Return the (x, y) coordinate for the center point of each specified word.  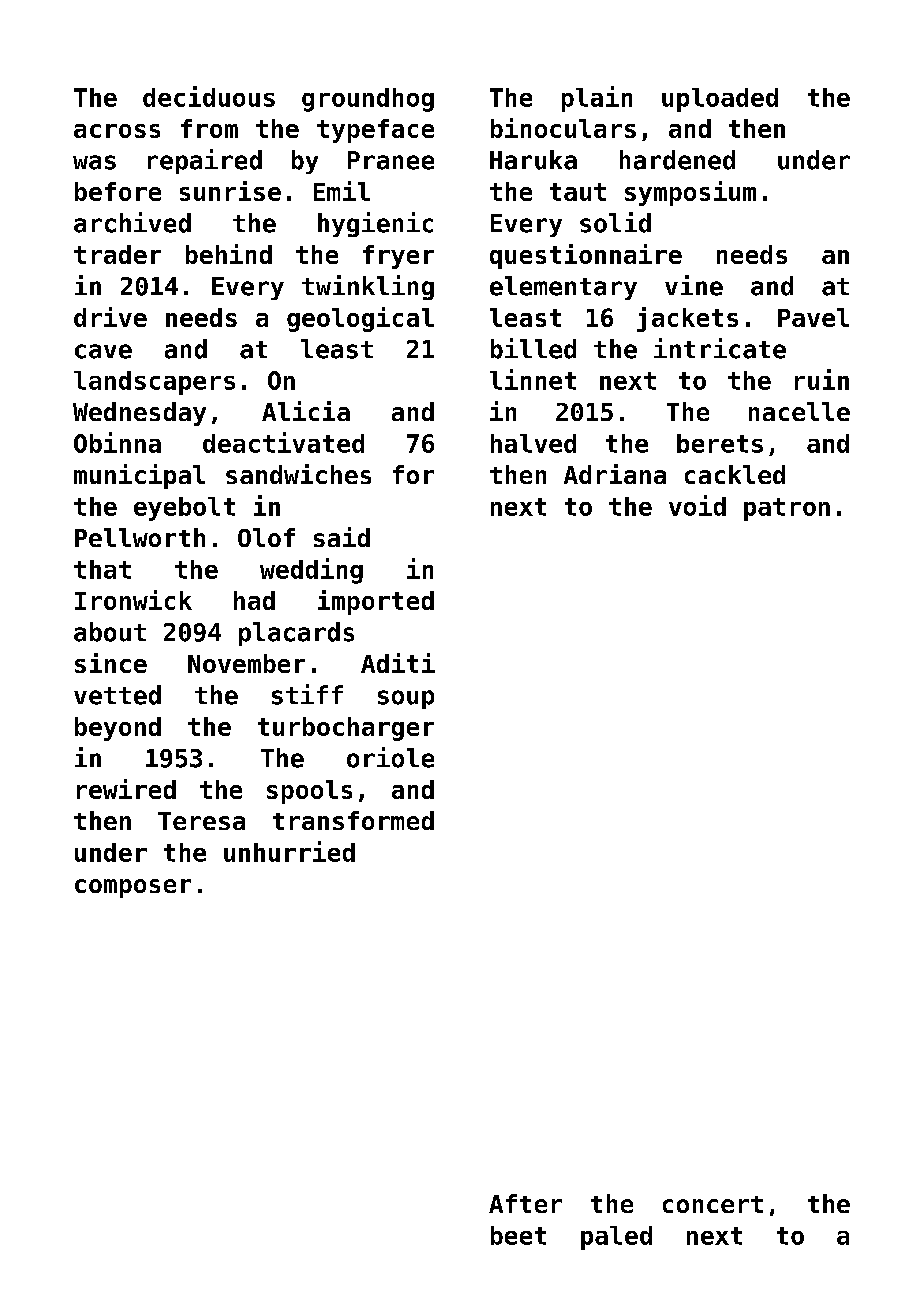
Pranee (391, 160)
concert (713, 1204)
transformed (353, 820)
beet (518, 1235)
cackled (735, 474)
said (342, 537)
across (117, 131)
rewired (126, 789)
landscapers (154, 383)
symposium (690, 193)
